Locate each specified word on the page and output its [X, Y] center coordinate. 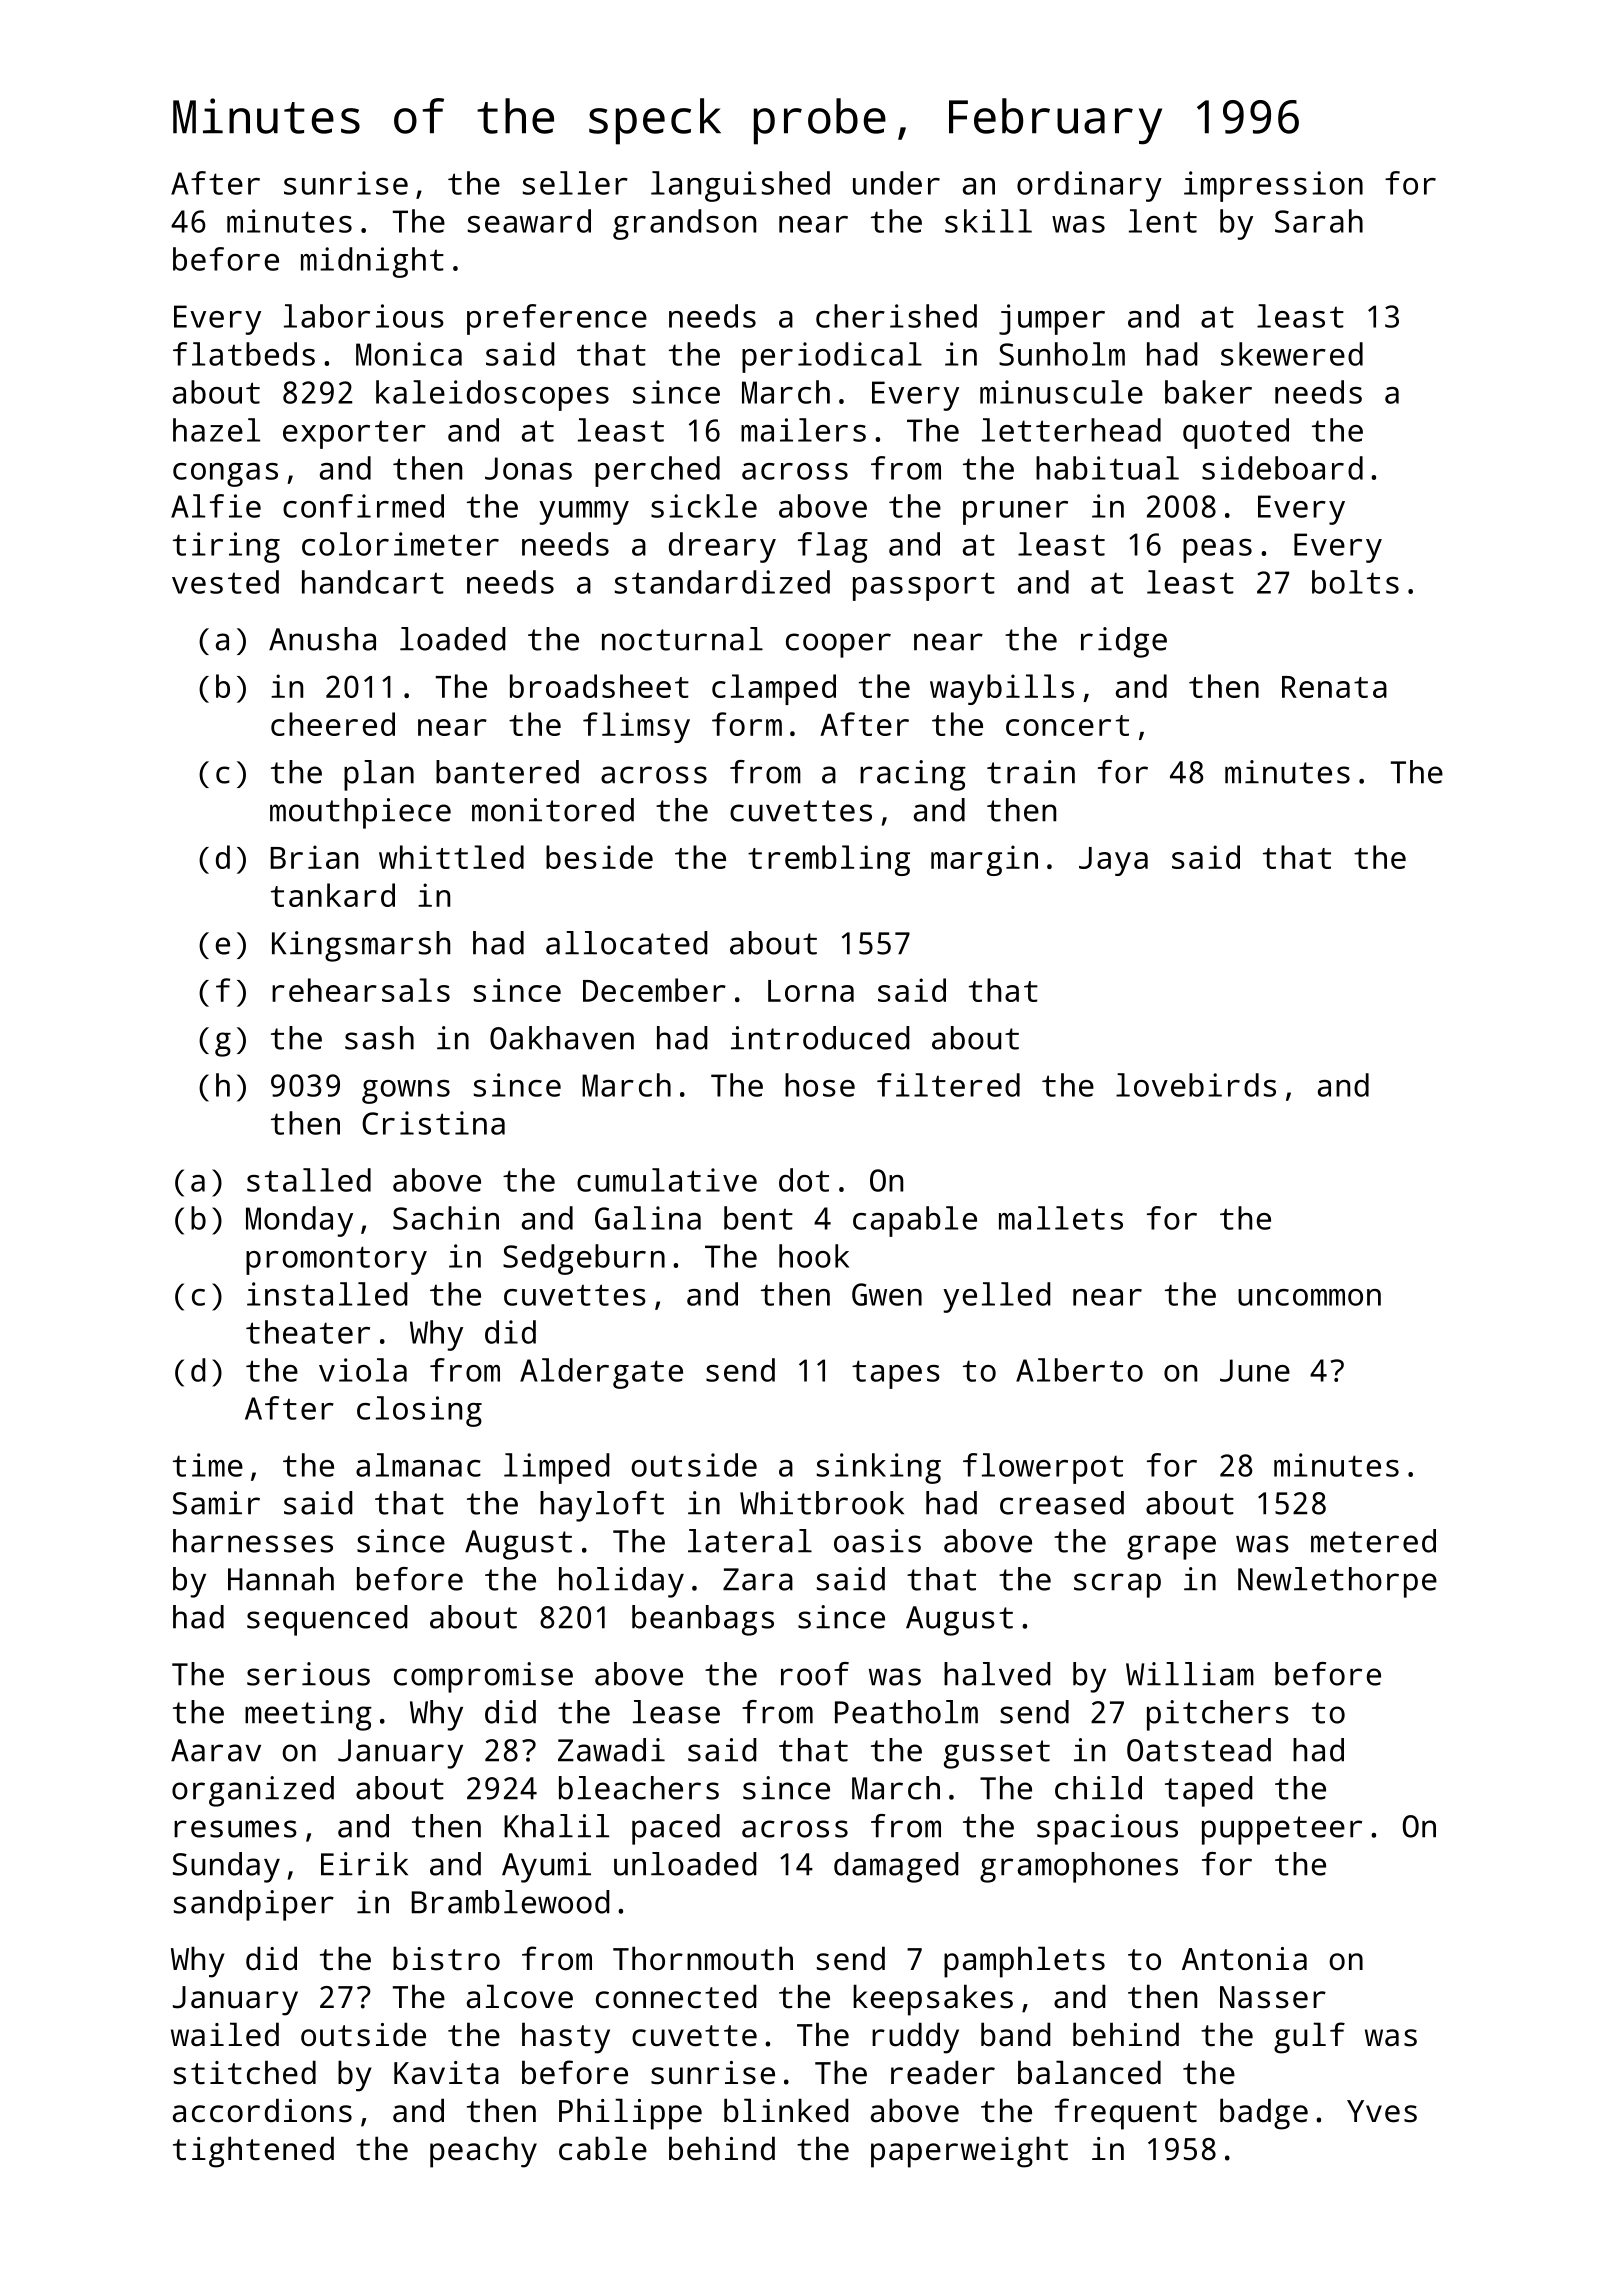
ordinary [1089, 186]
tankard [333, 895]
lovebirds [1196, 1085]
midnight [372, 262]
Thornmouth [703, 1958]
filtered [948, 1085]
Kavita [446, 2073]
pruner [1015, 513]
